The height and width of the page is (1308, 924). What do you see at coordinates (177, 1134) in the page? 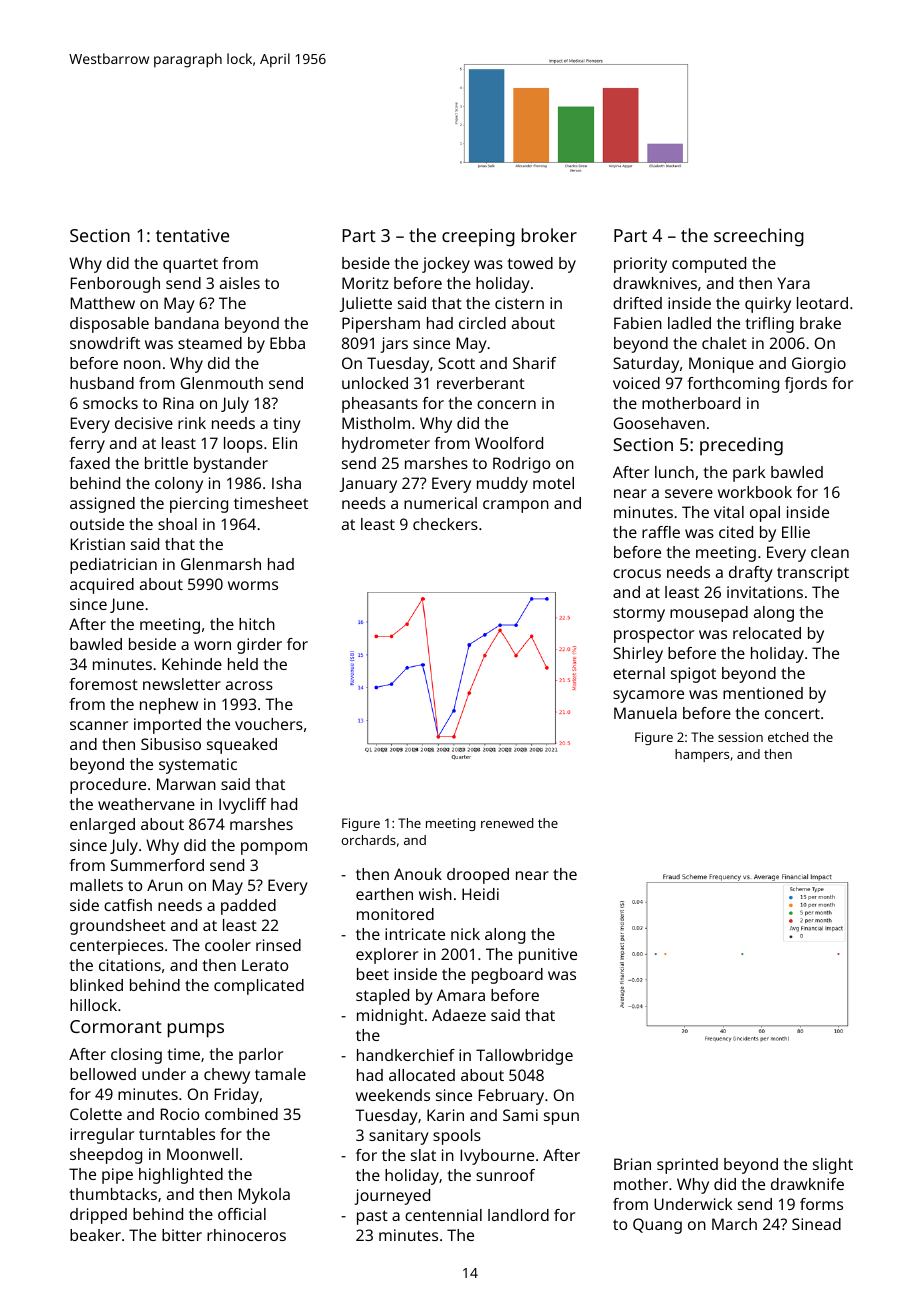
I see `turntables` at bounding box center [177, 1134].
